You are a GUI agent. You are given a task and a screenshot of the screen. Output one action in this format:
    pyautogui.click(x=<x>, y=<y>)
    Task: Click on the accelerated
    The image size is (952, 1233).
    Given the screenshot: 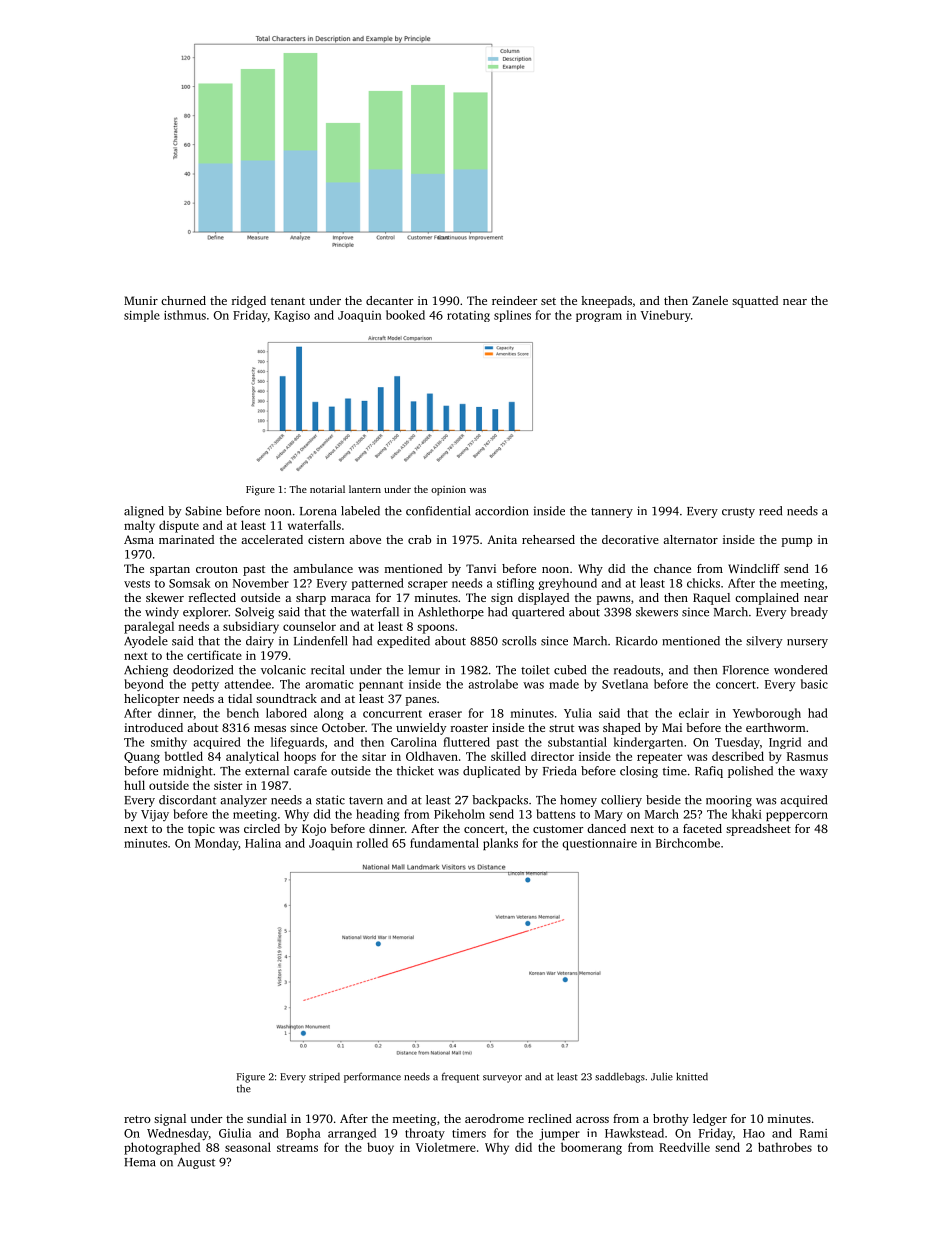 What is the action you would take?
    pyautogui.click(x=272, y=539)
